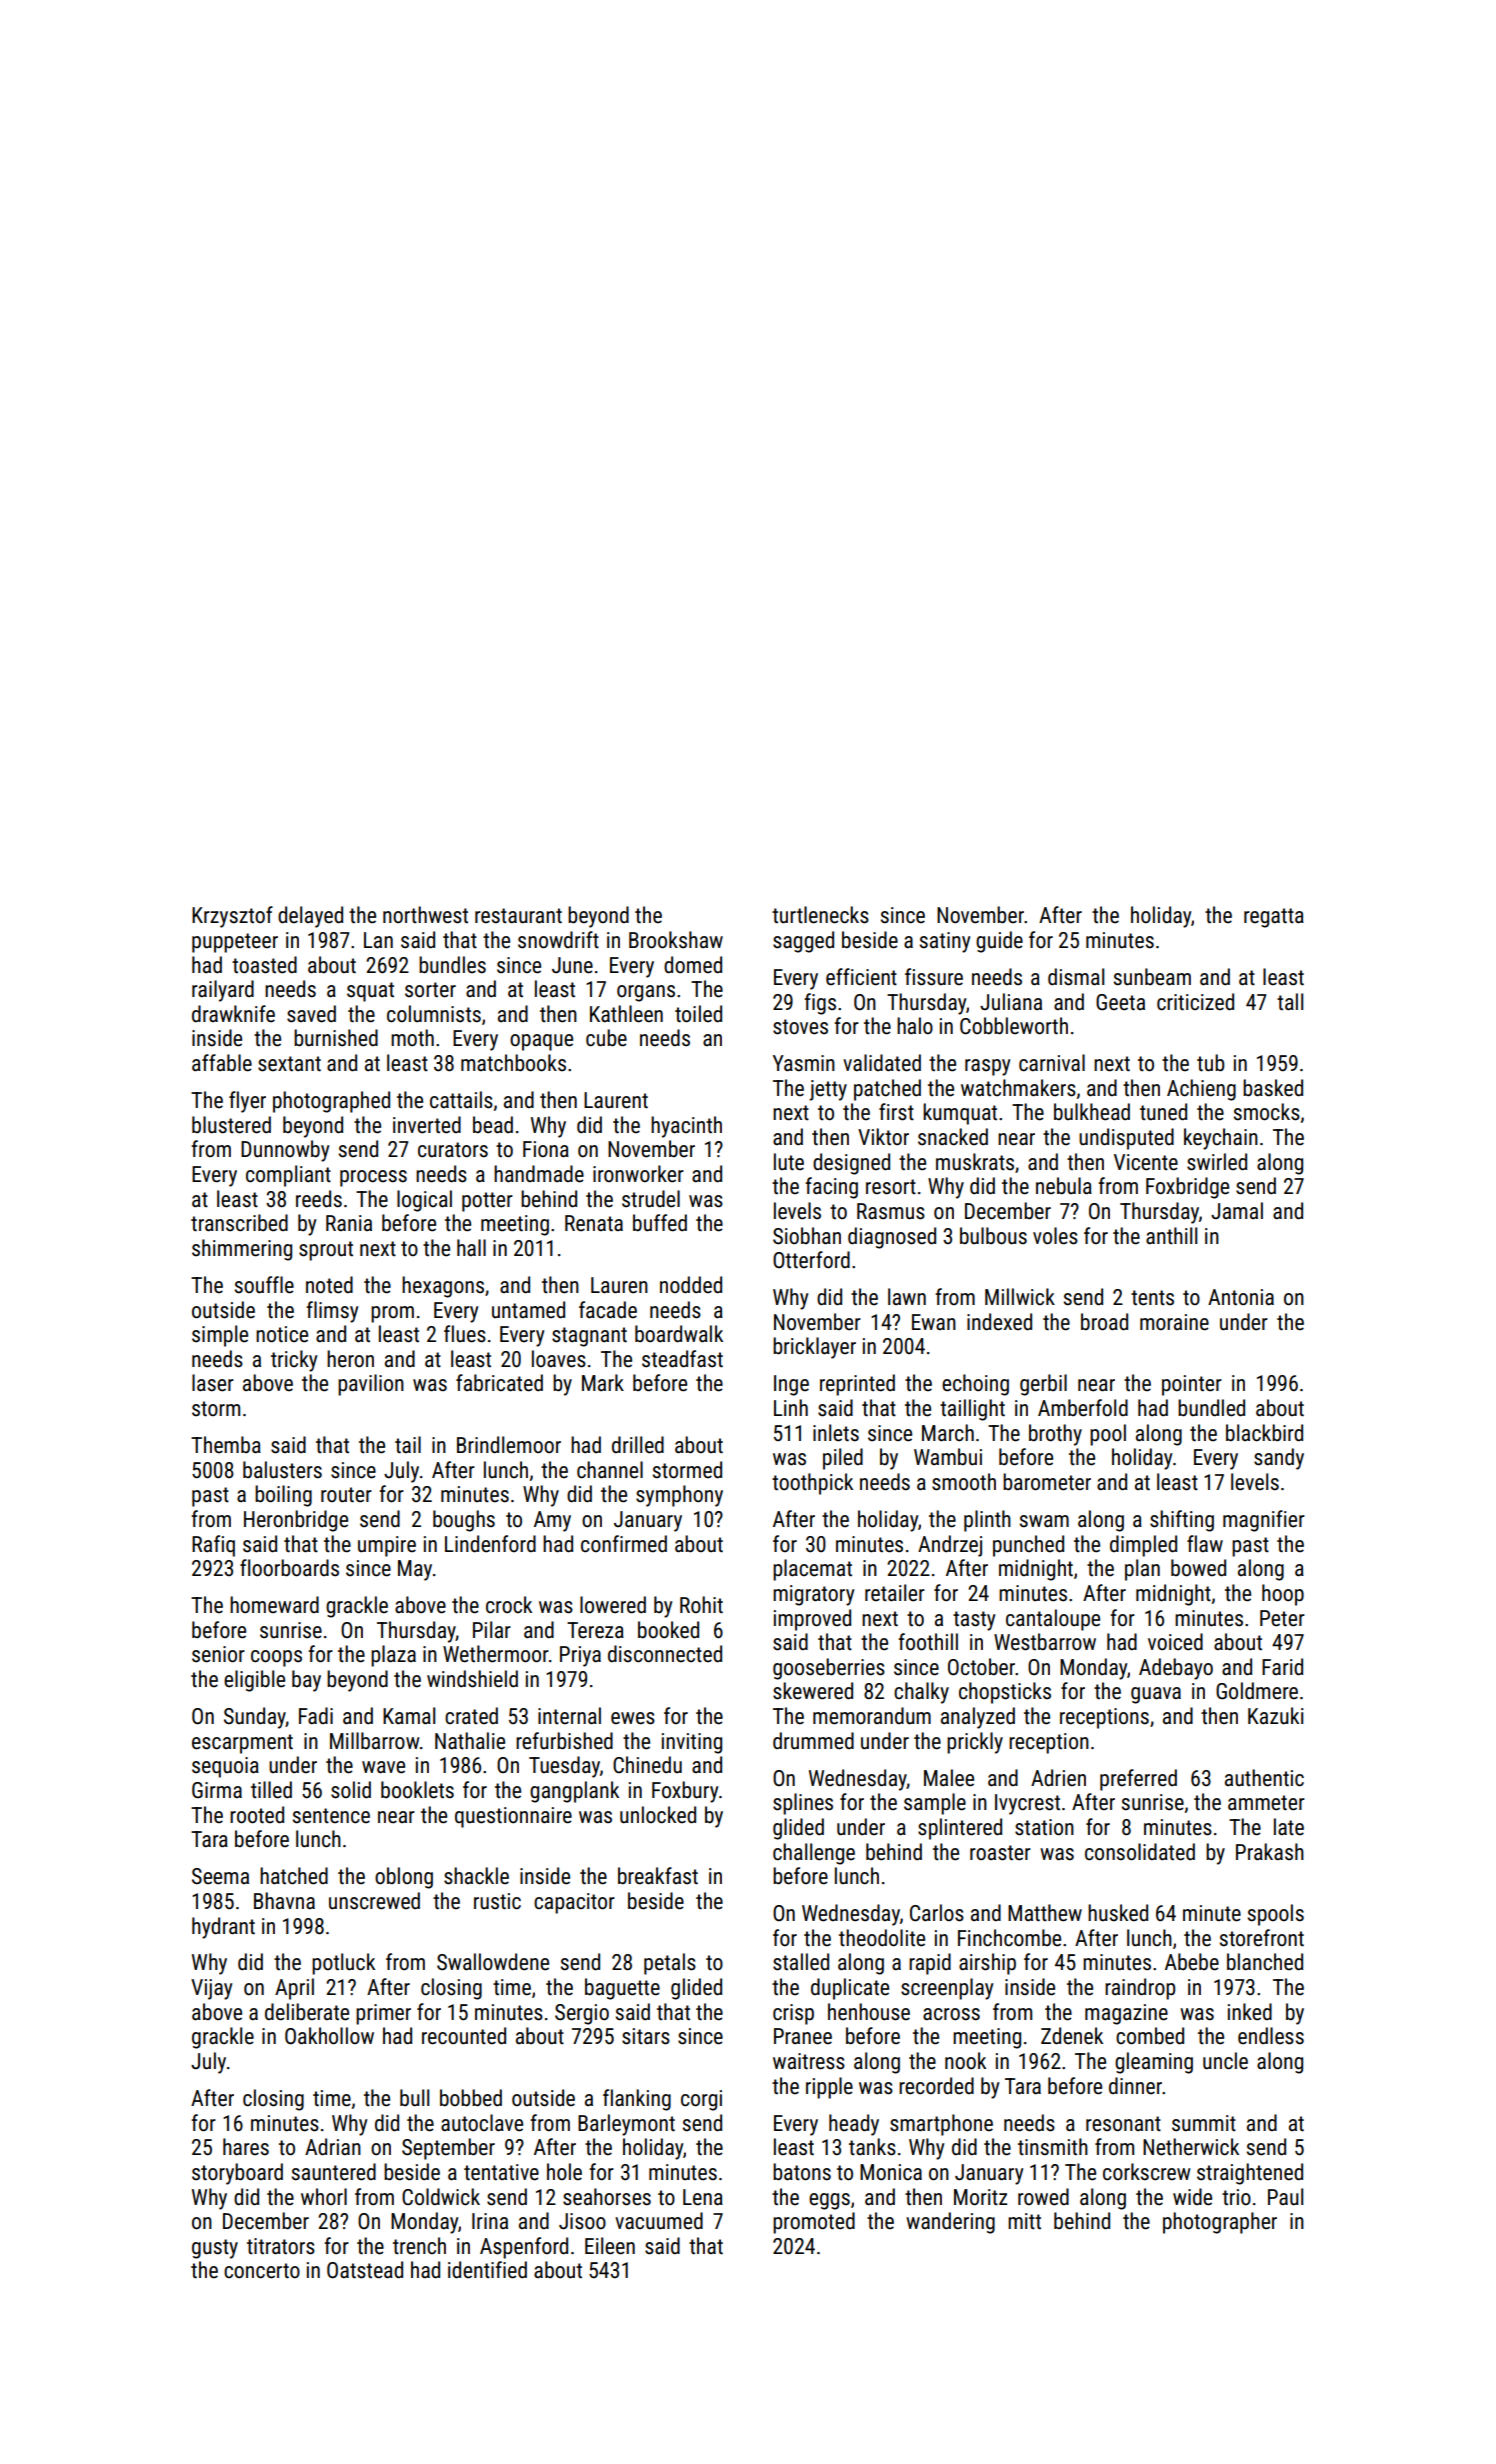  I want to click on baguette, so click(622, 1989).
